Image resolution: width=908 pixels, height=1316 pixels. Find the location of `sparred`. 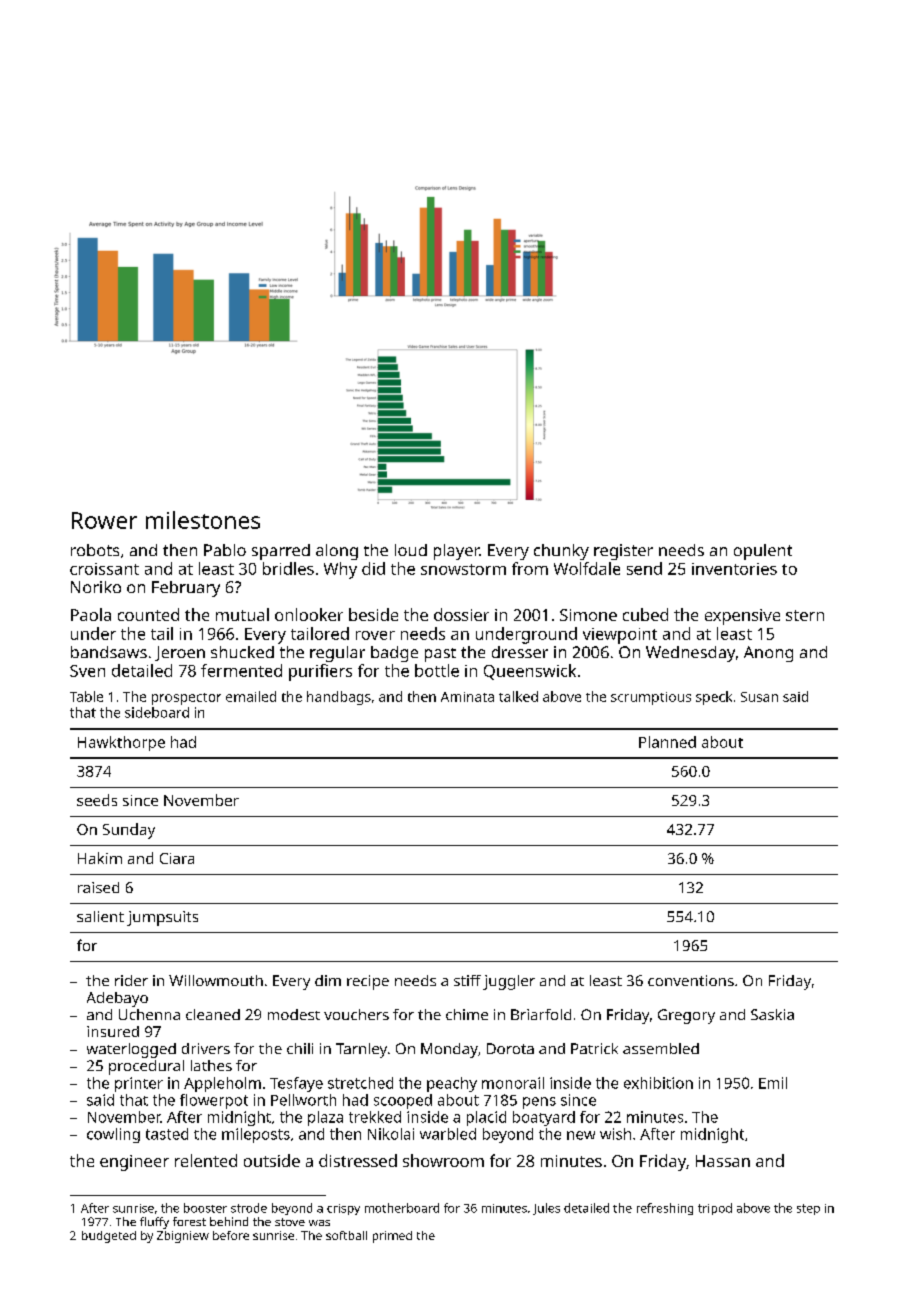

sparred is located at coordinates (281, 552).
